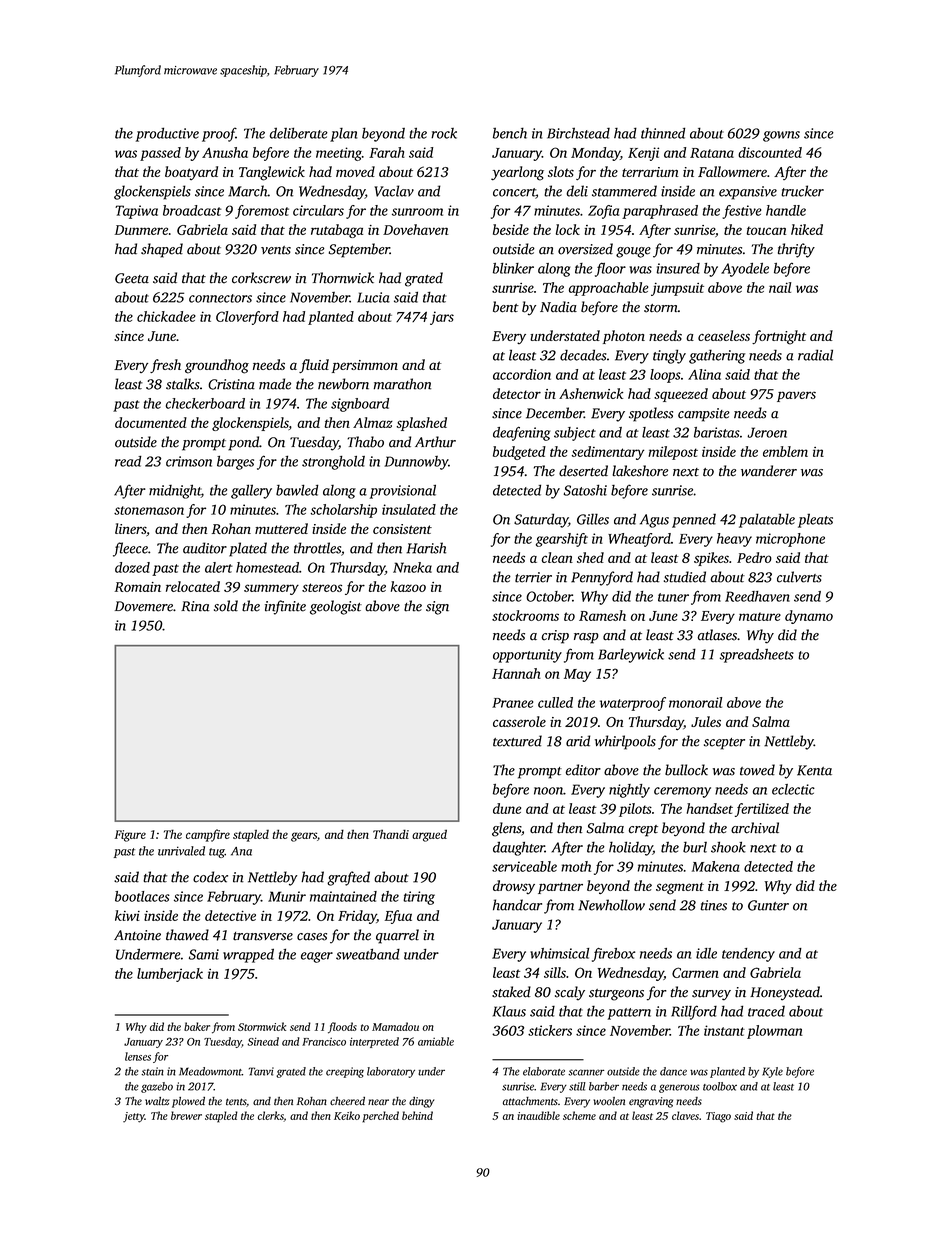 This document has width=952, height=1233. What do you see at coordinates (663, 133) in the document?
I see `thinned` at bounding box center [663, 133].
